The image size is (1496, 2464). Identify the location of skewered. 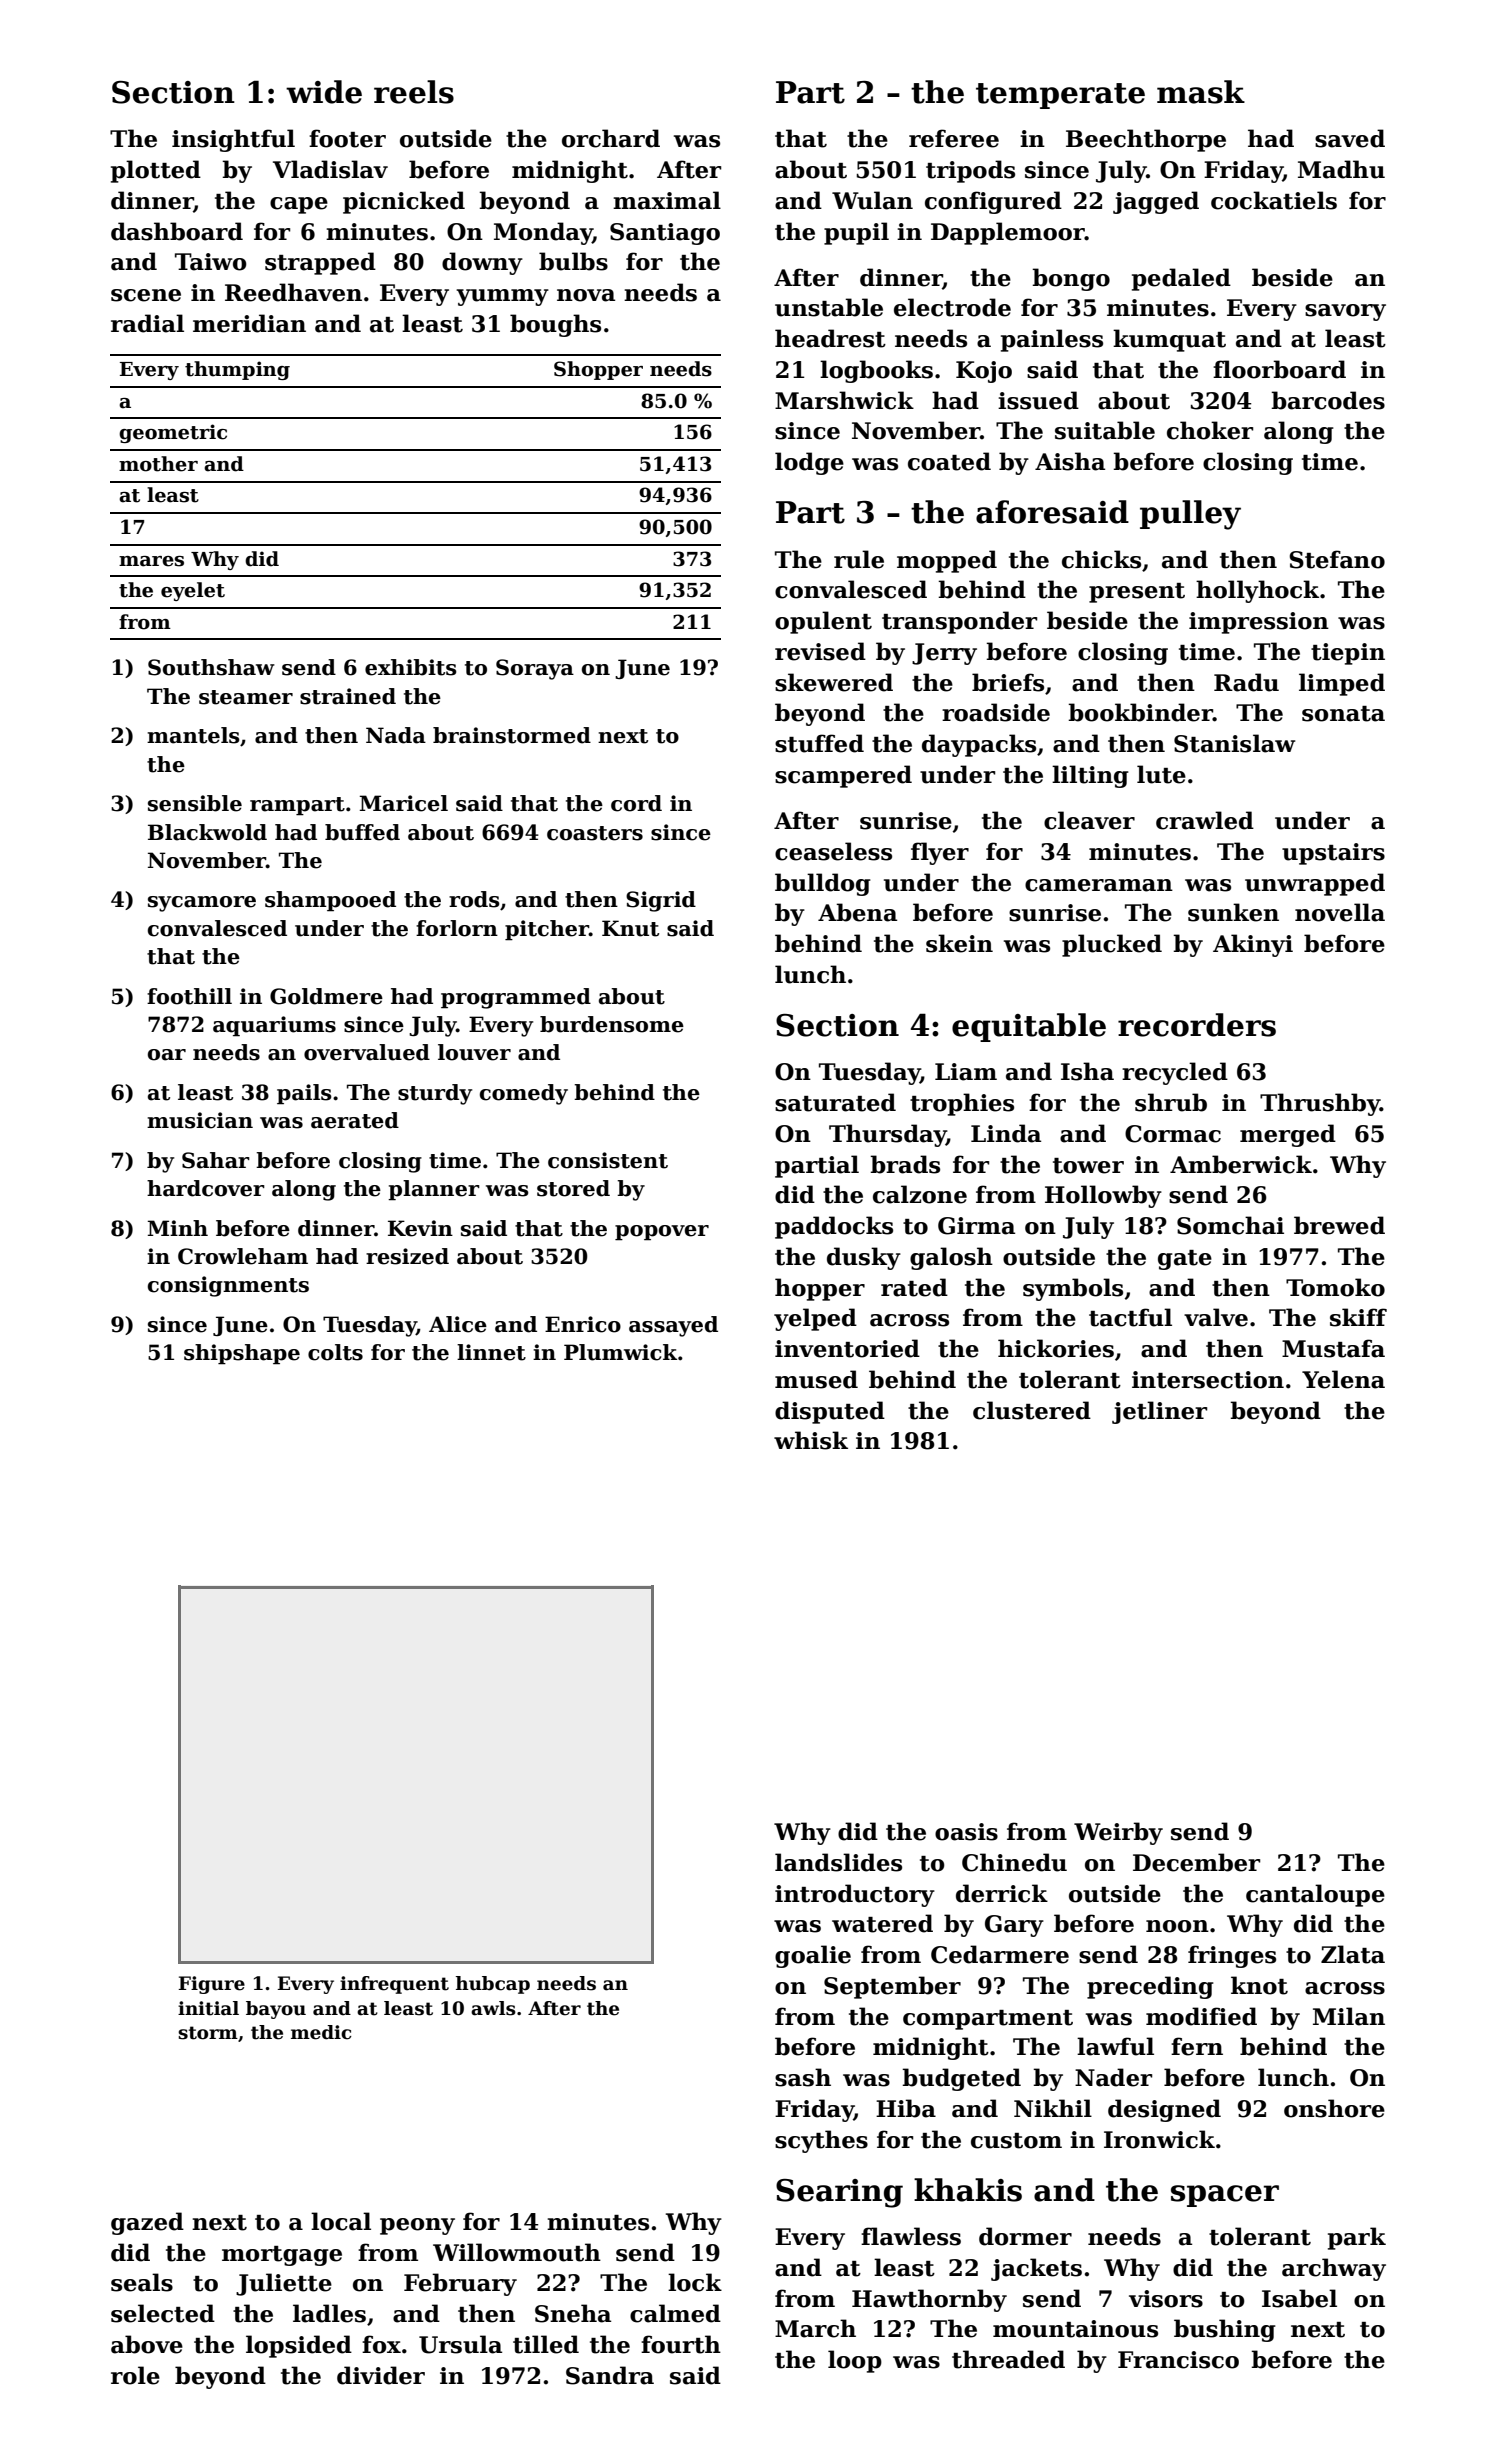
(834, 682).
